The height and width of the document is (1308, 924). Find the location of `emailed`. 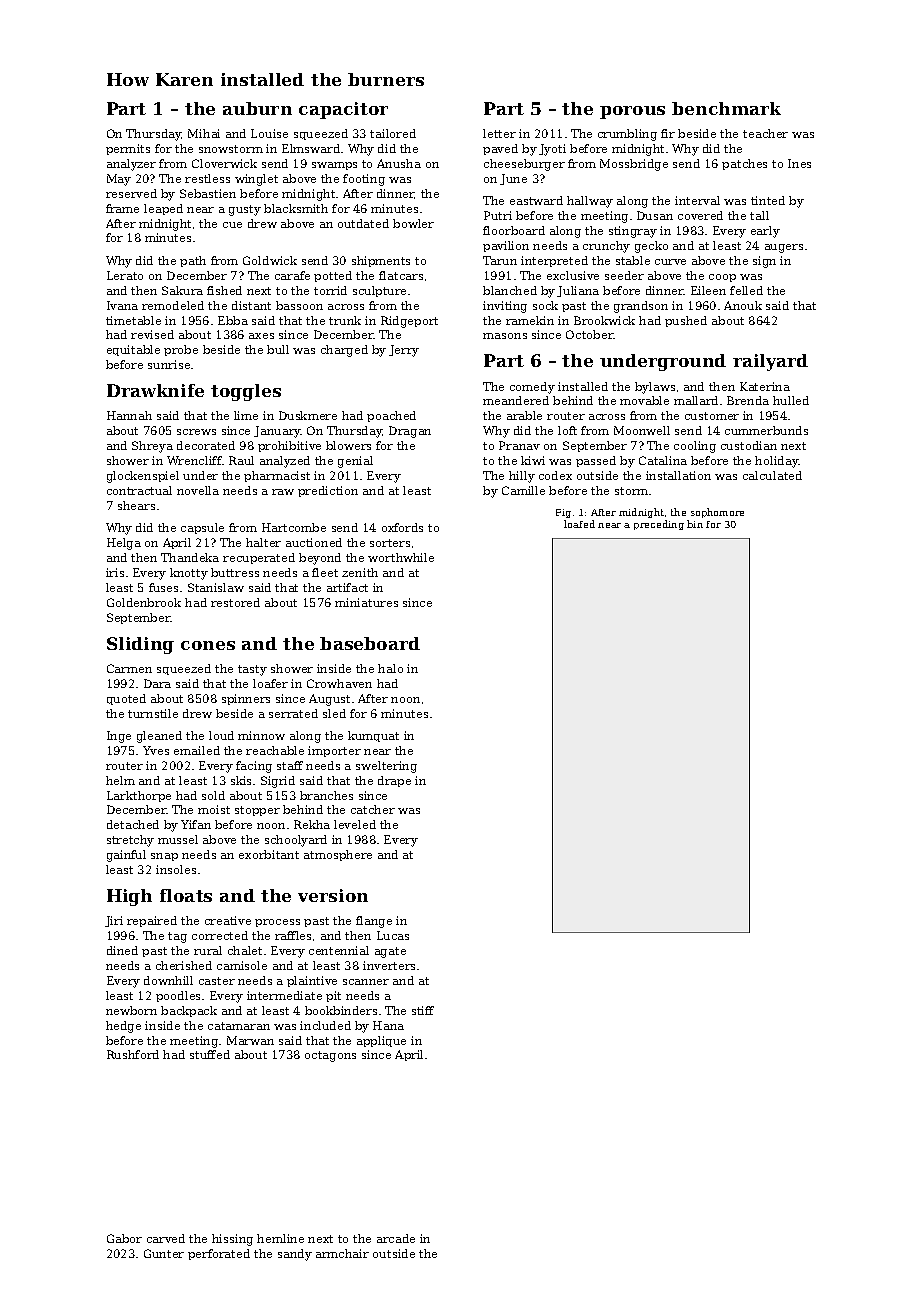

emailed is located at coordinates (197, 750).
